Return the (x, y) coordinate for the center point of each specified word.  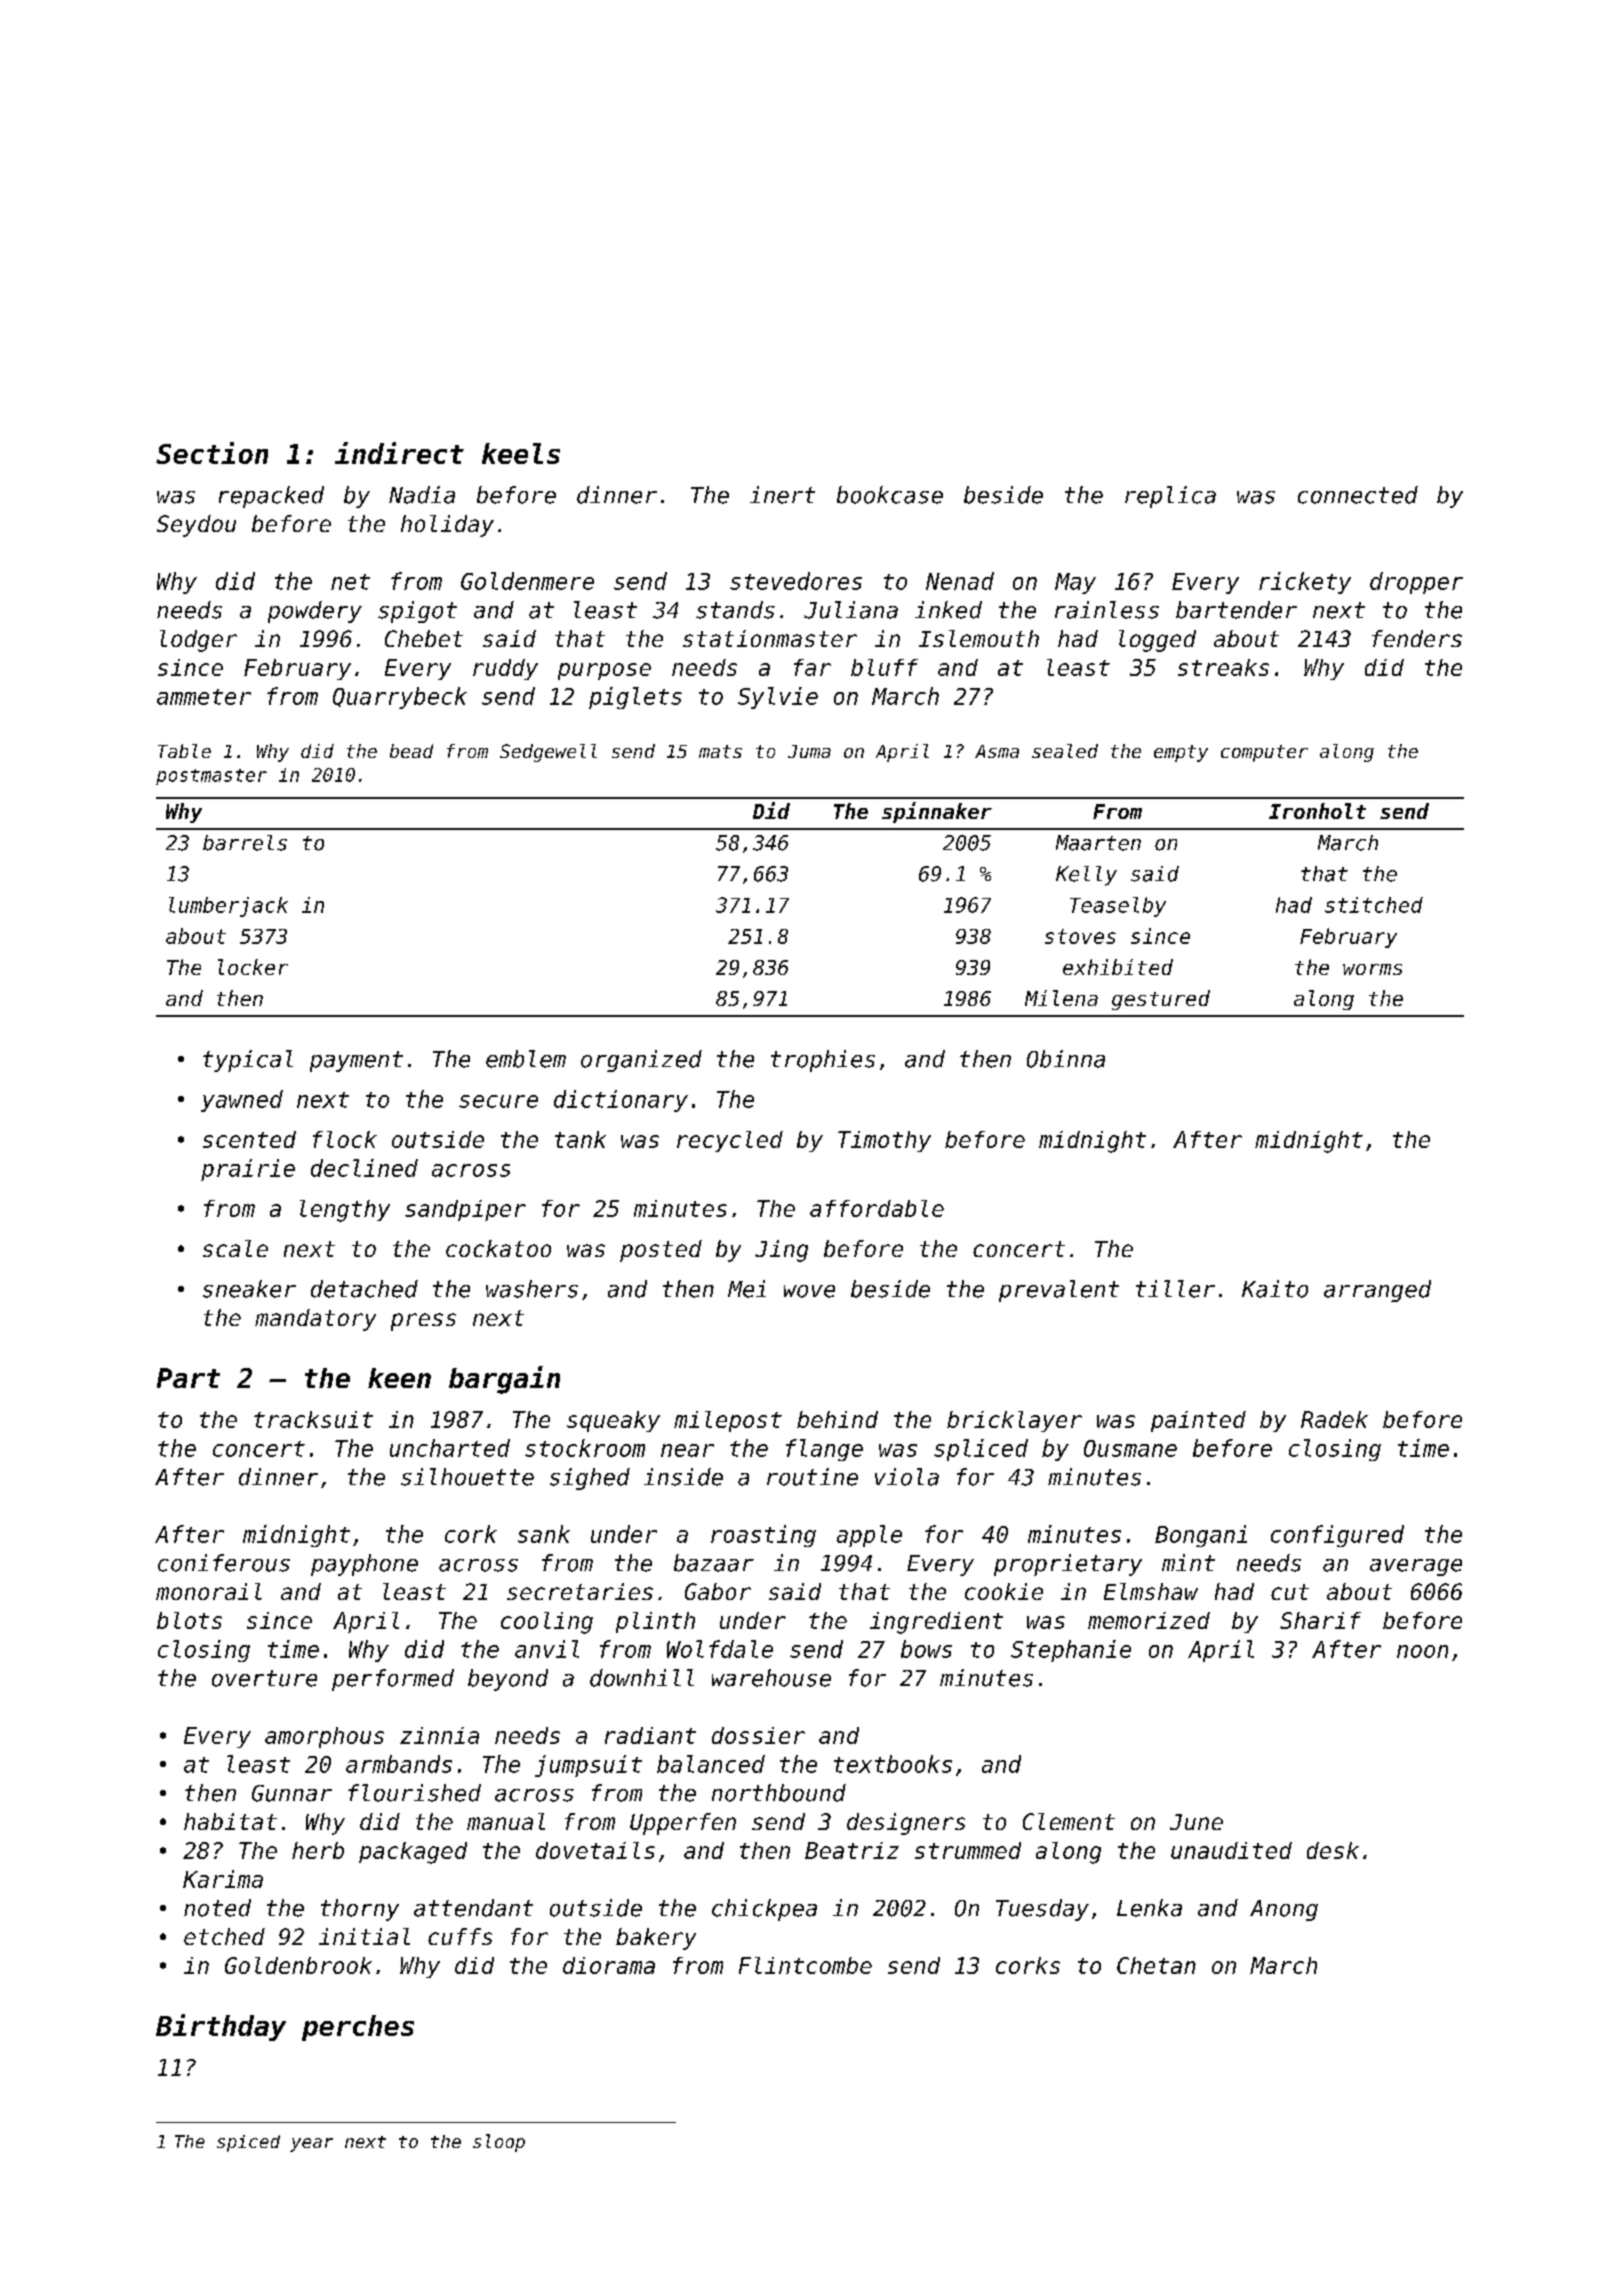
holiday (447, 526)
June (1196, 1822)
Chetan (1156, 1965)
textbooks (893, 1764)
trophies (823, 1061)
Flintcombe (805, 1965)
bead (411, 751)
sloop (499, 2143)
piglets (635, 698)
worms (1372, 969)
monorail (209, 1591)
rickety (1305, 583)
